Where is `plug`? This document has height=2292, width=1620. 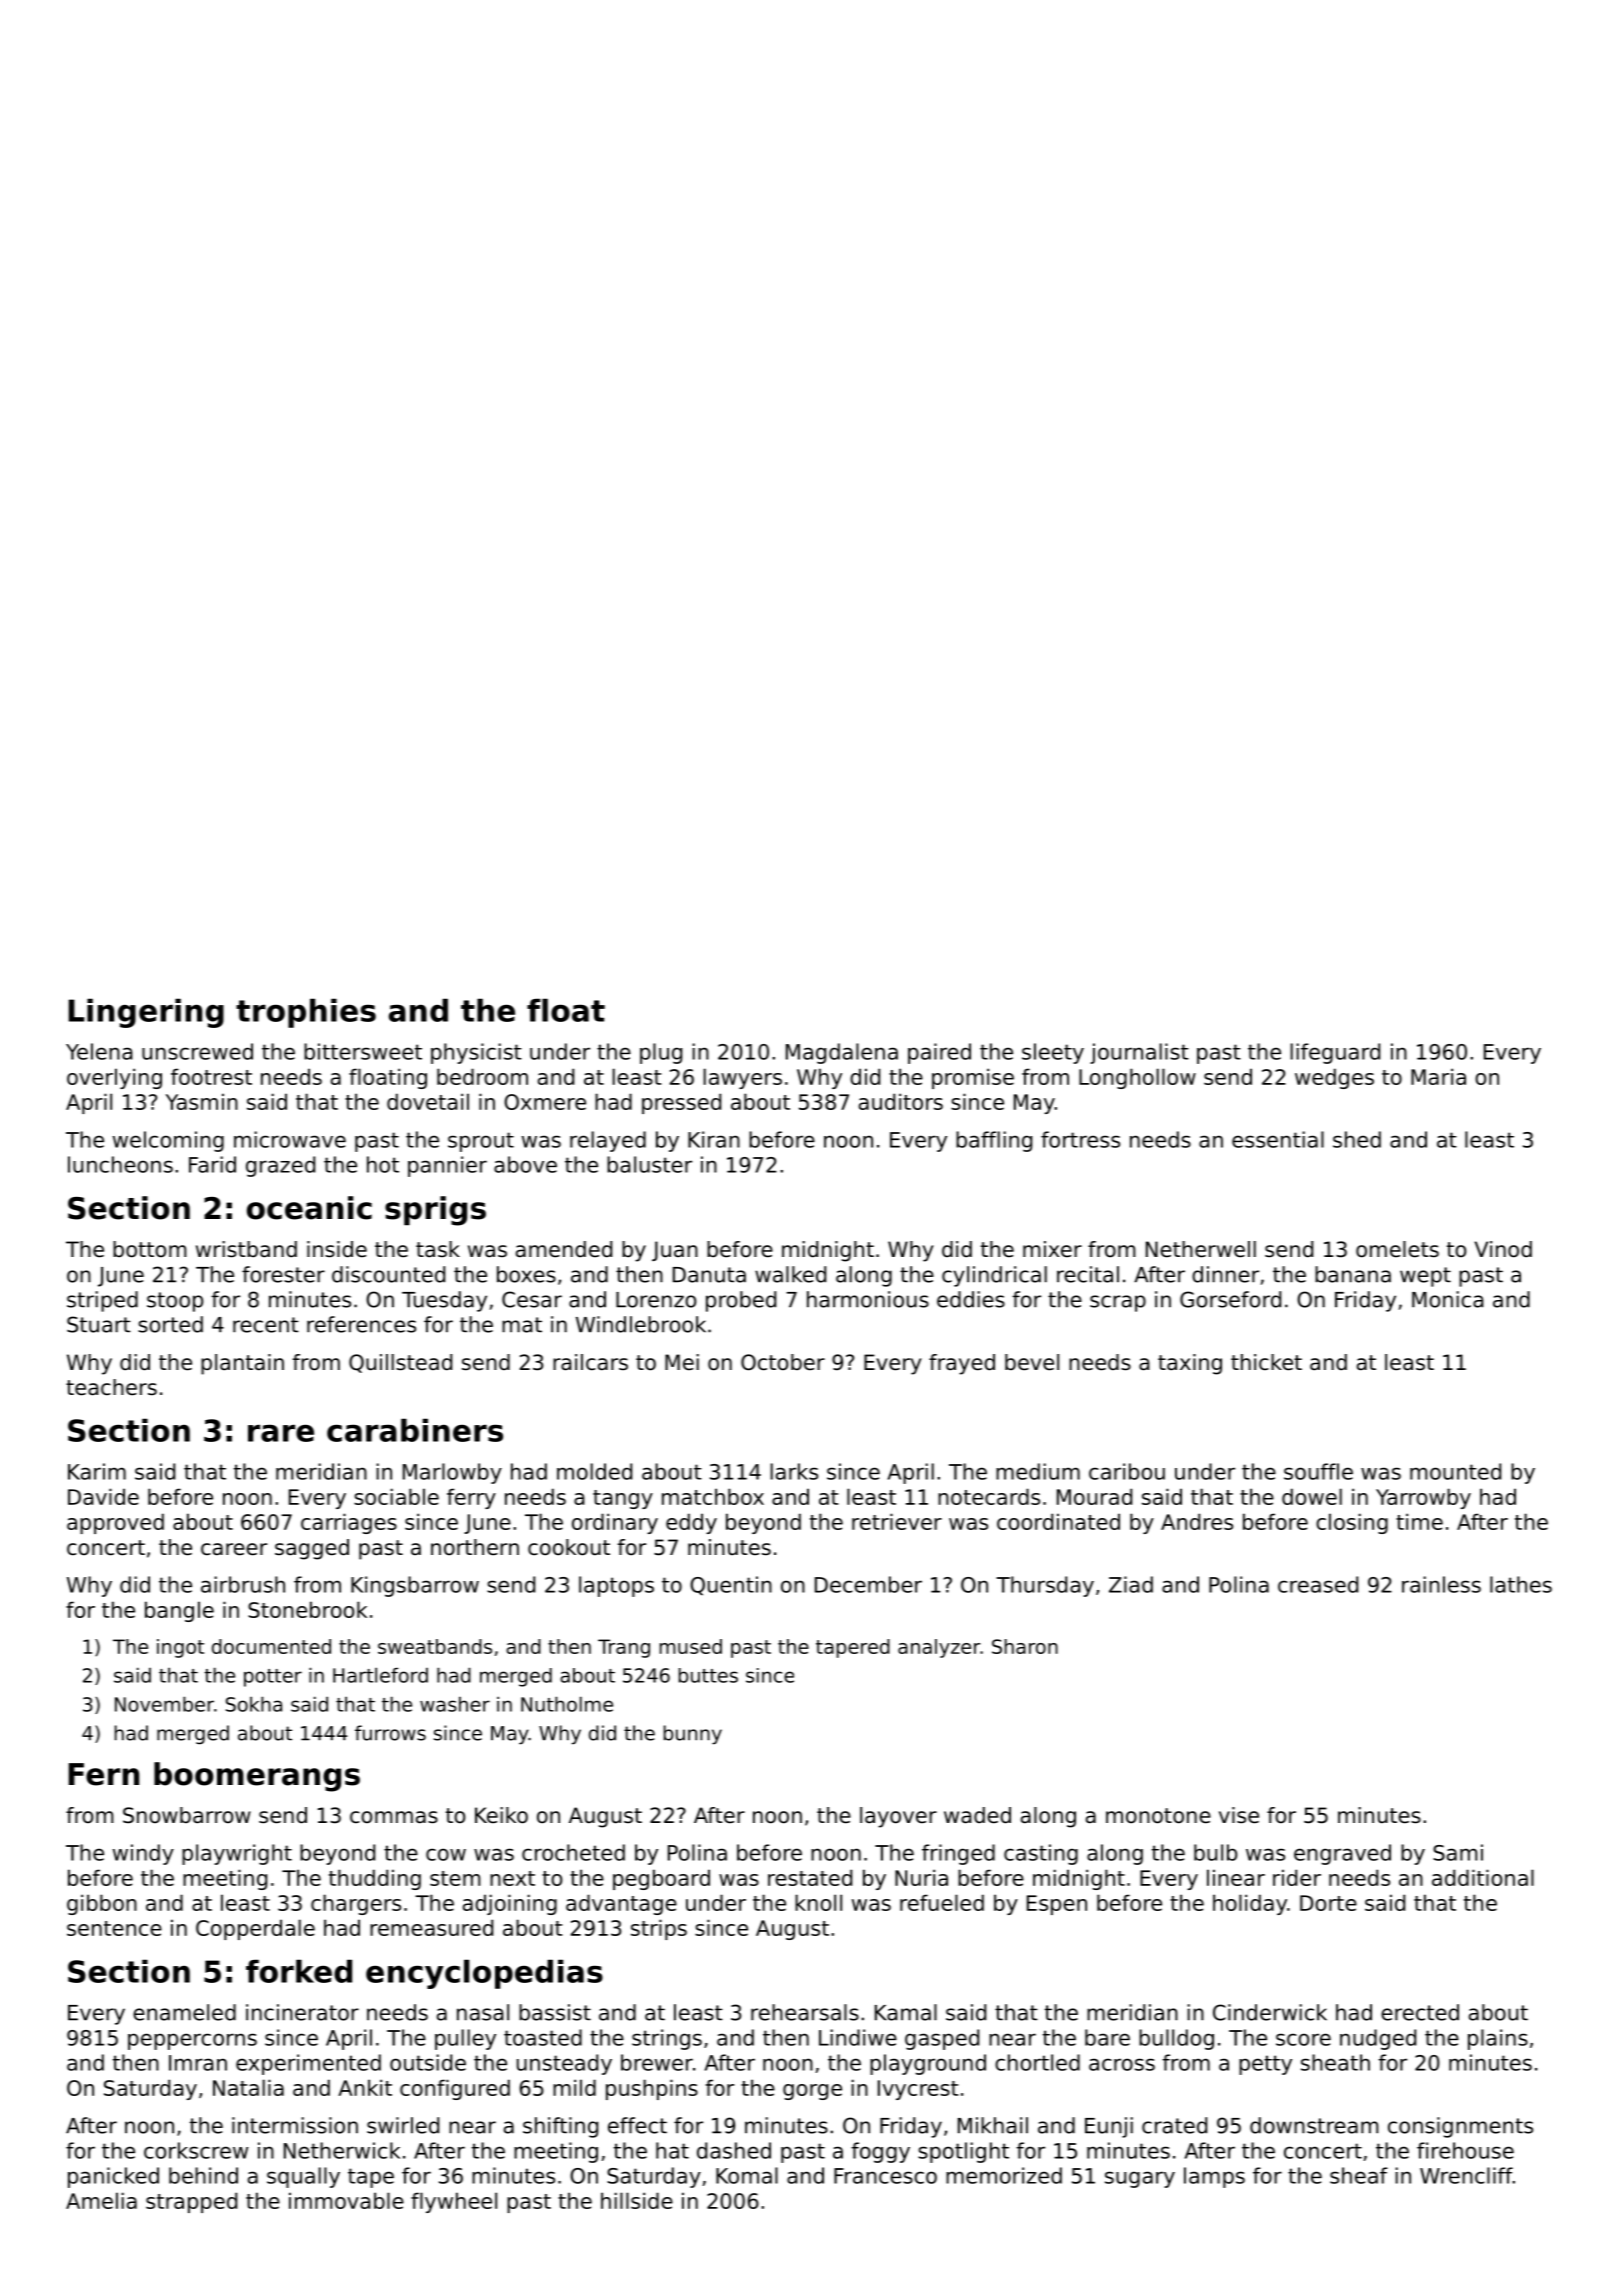 plug is located at coordinates (661, 1053).
